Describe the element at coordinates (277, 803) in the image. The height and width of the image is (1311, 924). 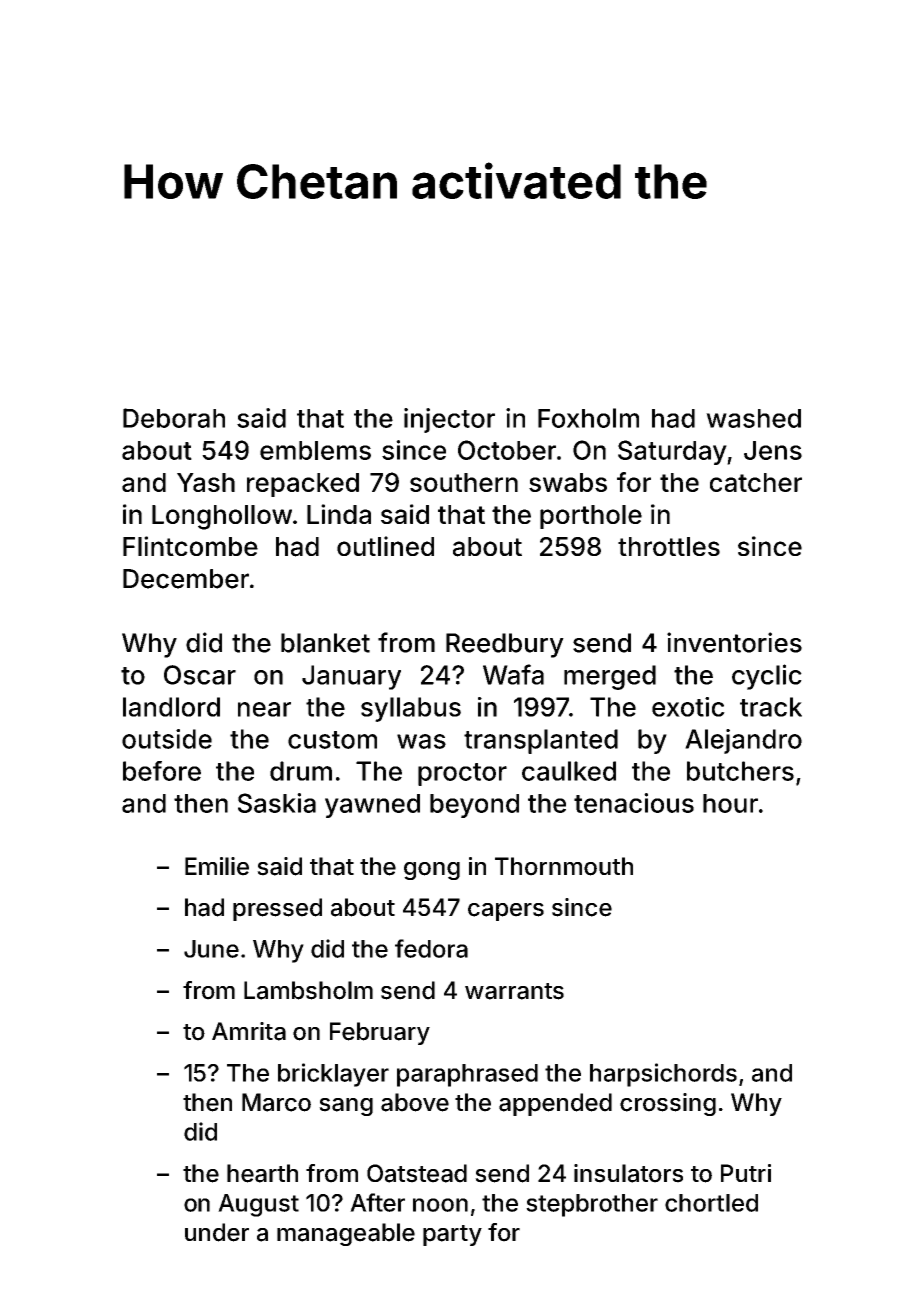
I see `Saskia` at that location.
